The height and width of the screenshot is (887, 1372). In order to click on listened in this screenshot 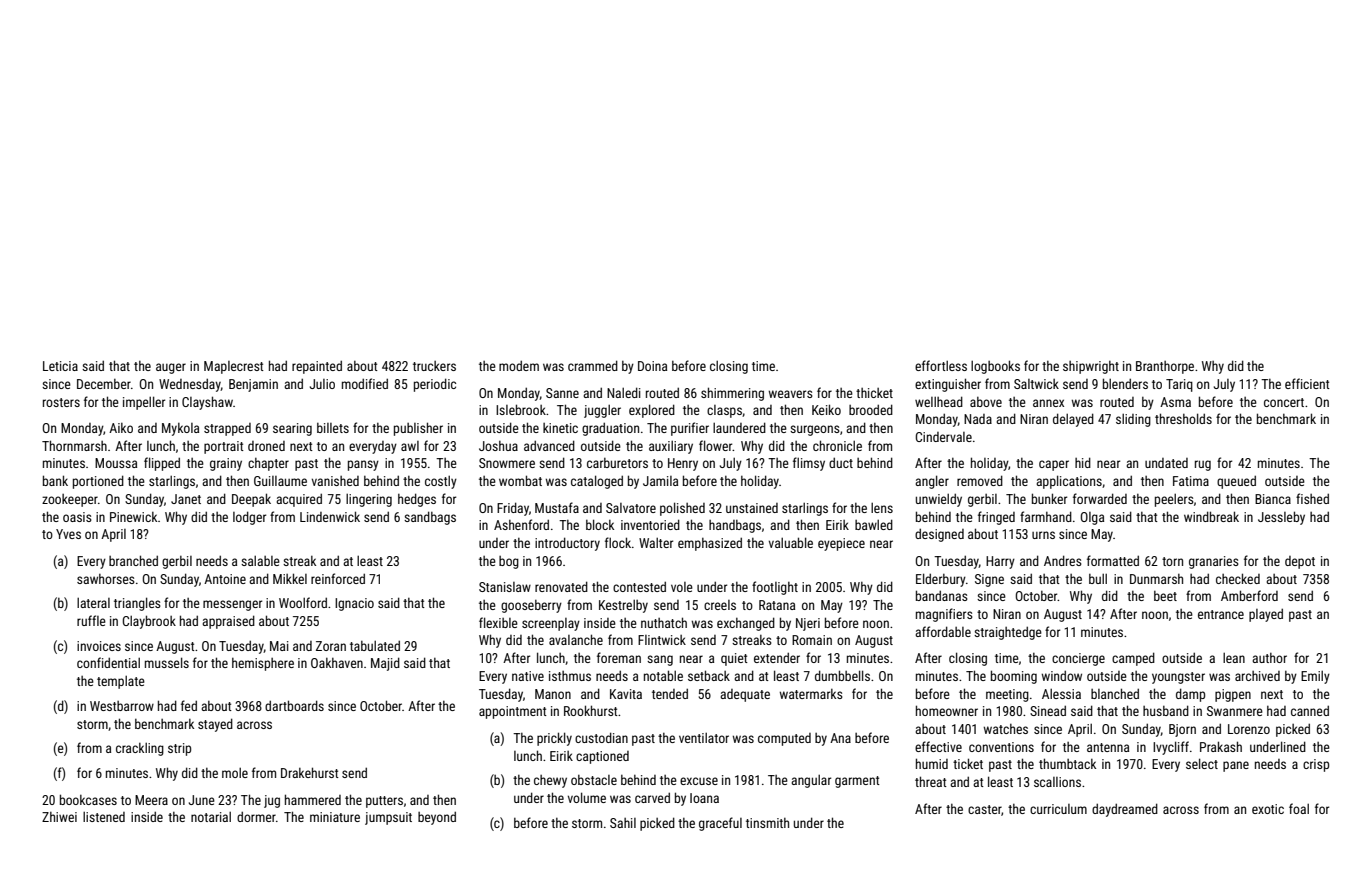, I will do `click(104, 816)`.
